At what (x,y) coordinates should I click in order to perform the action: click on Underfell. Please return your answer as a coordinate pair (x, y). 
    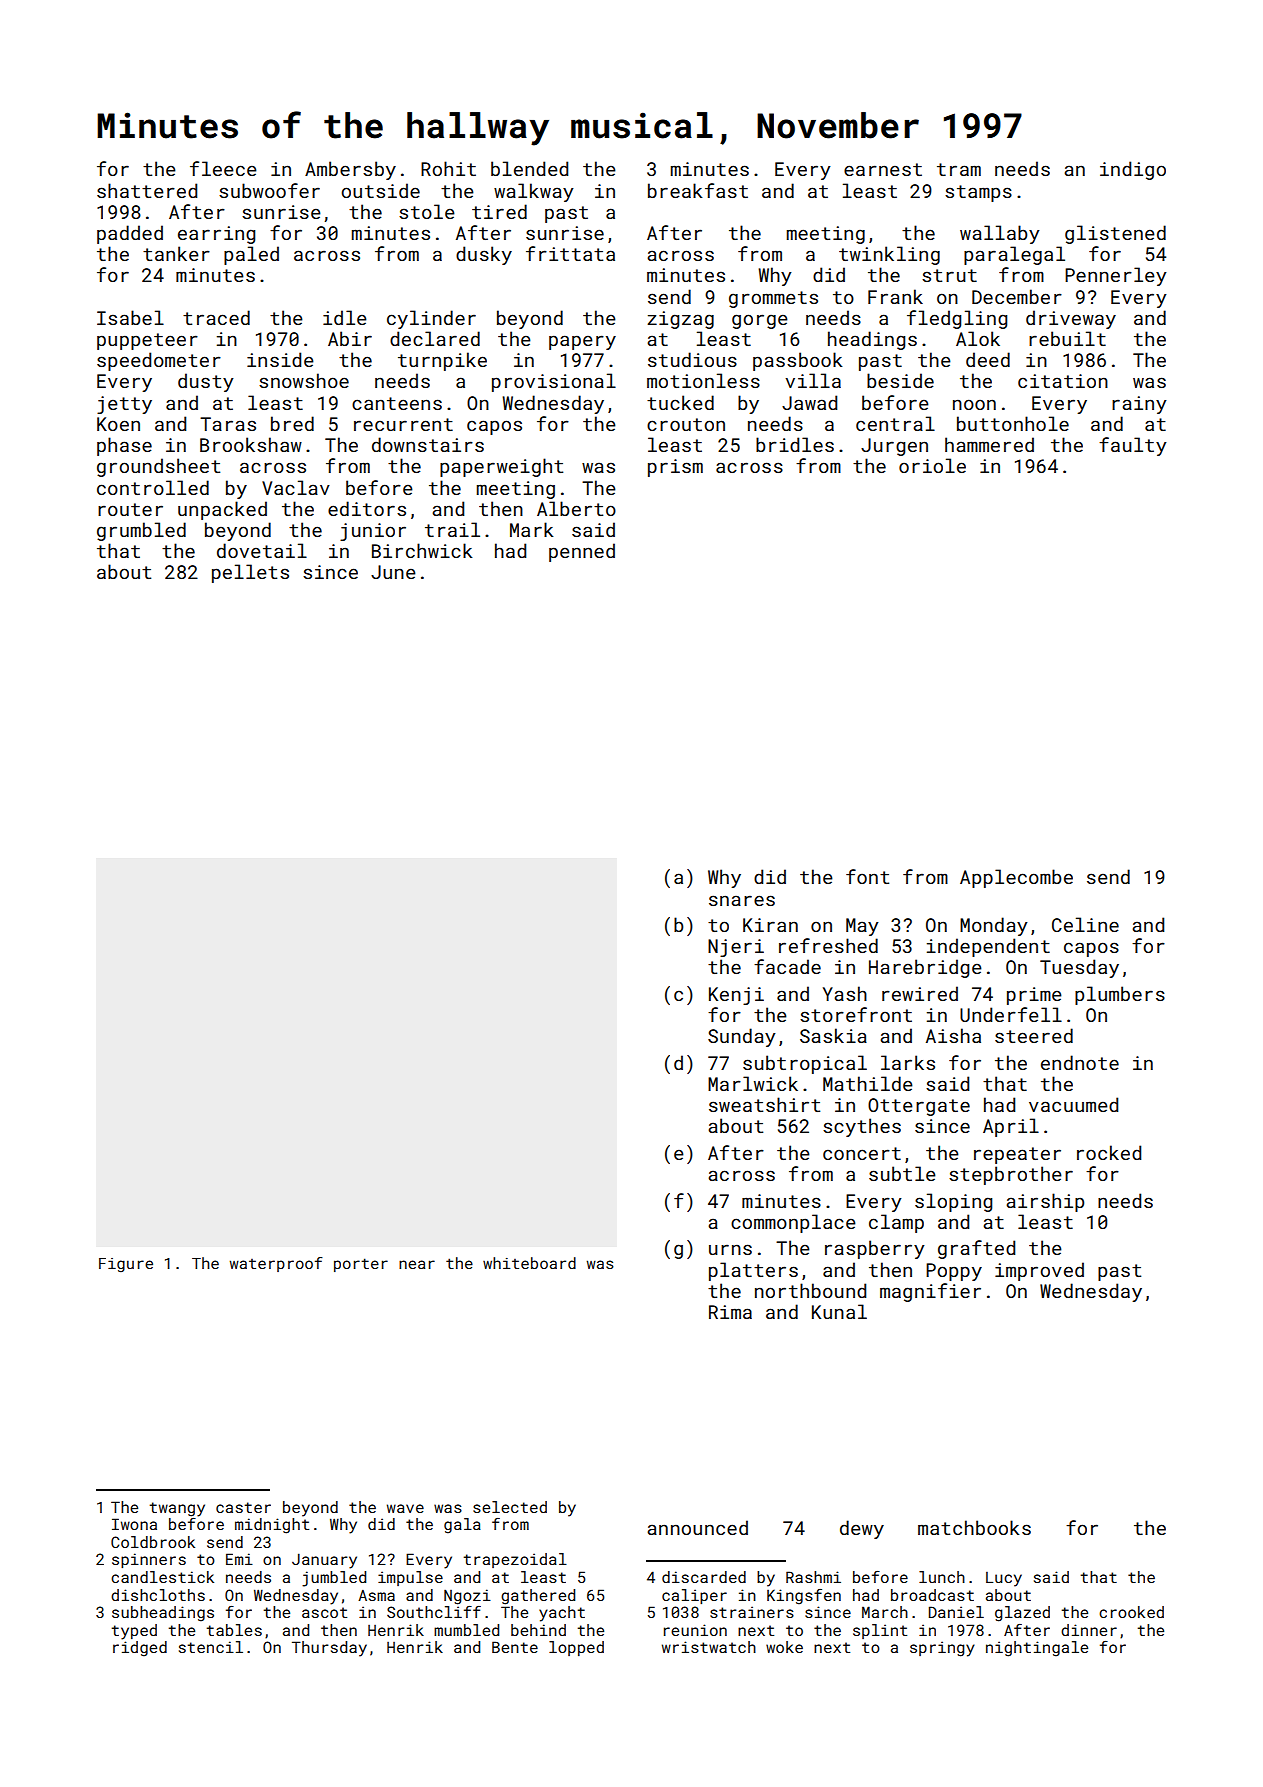
    Looking at the image, I should click on (1011, 1014).
